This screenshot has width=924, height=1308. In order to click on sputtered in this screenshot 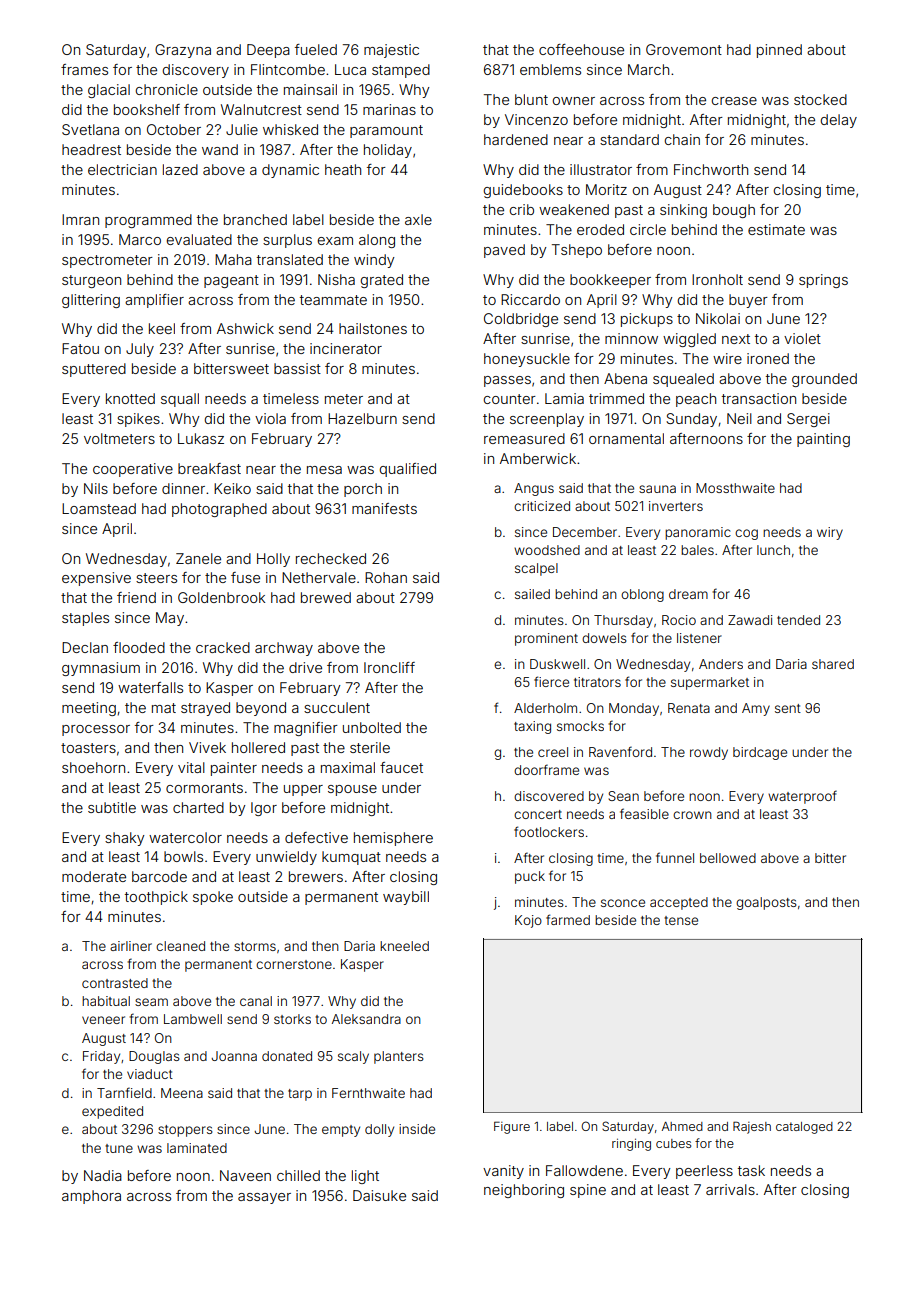, I will do `click(94, 370)`.
